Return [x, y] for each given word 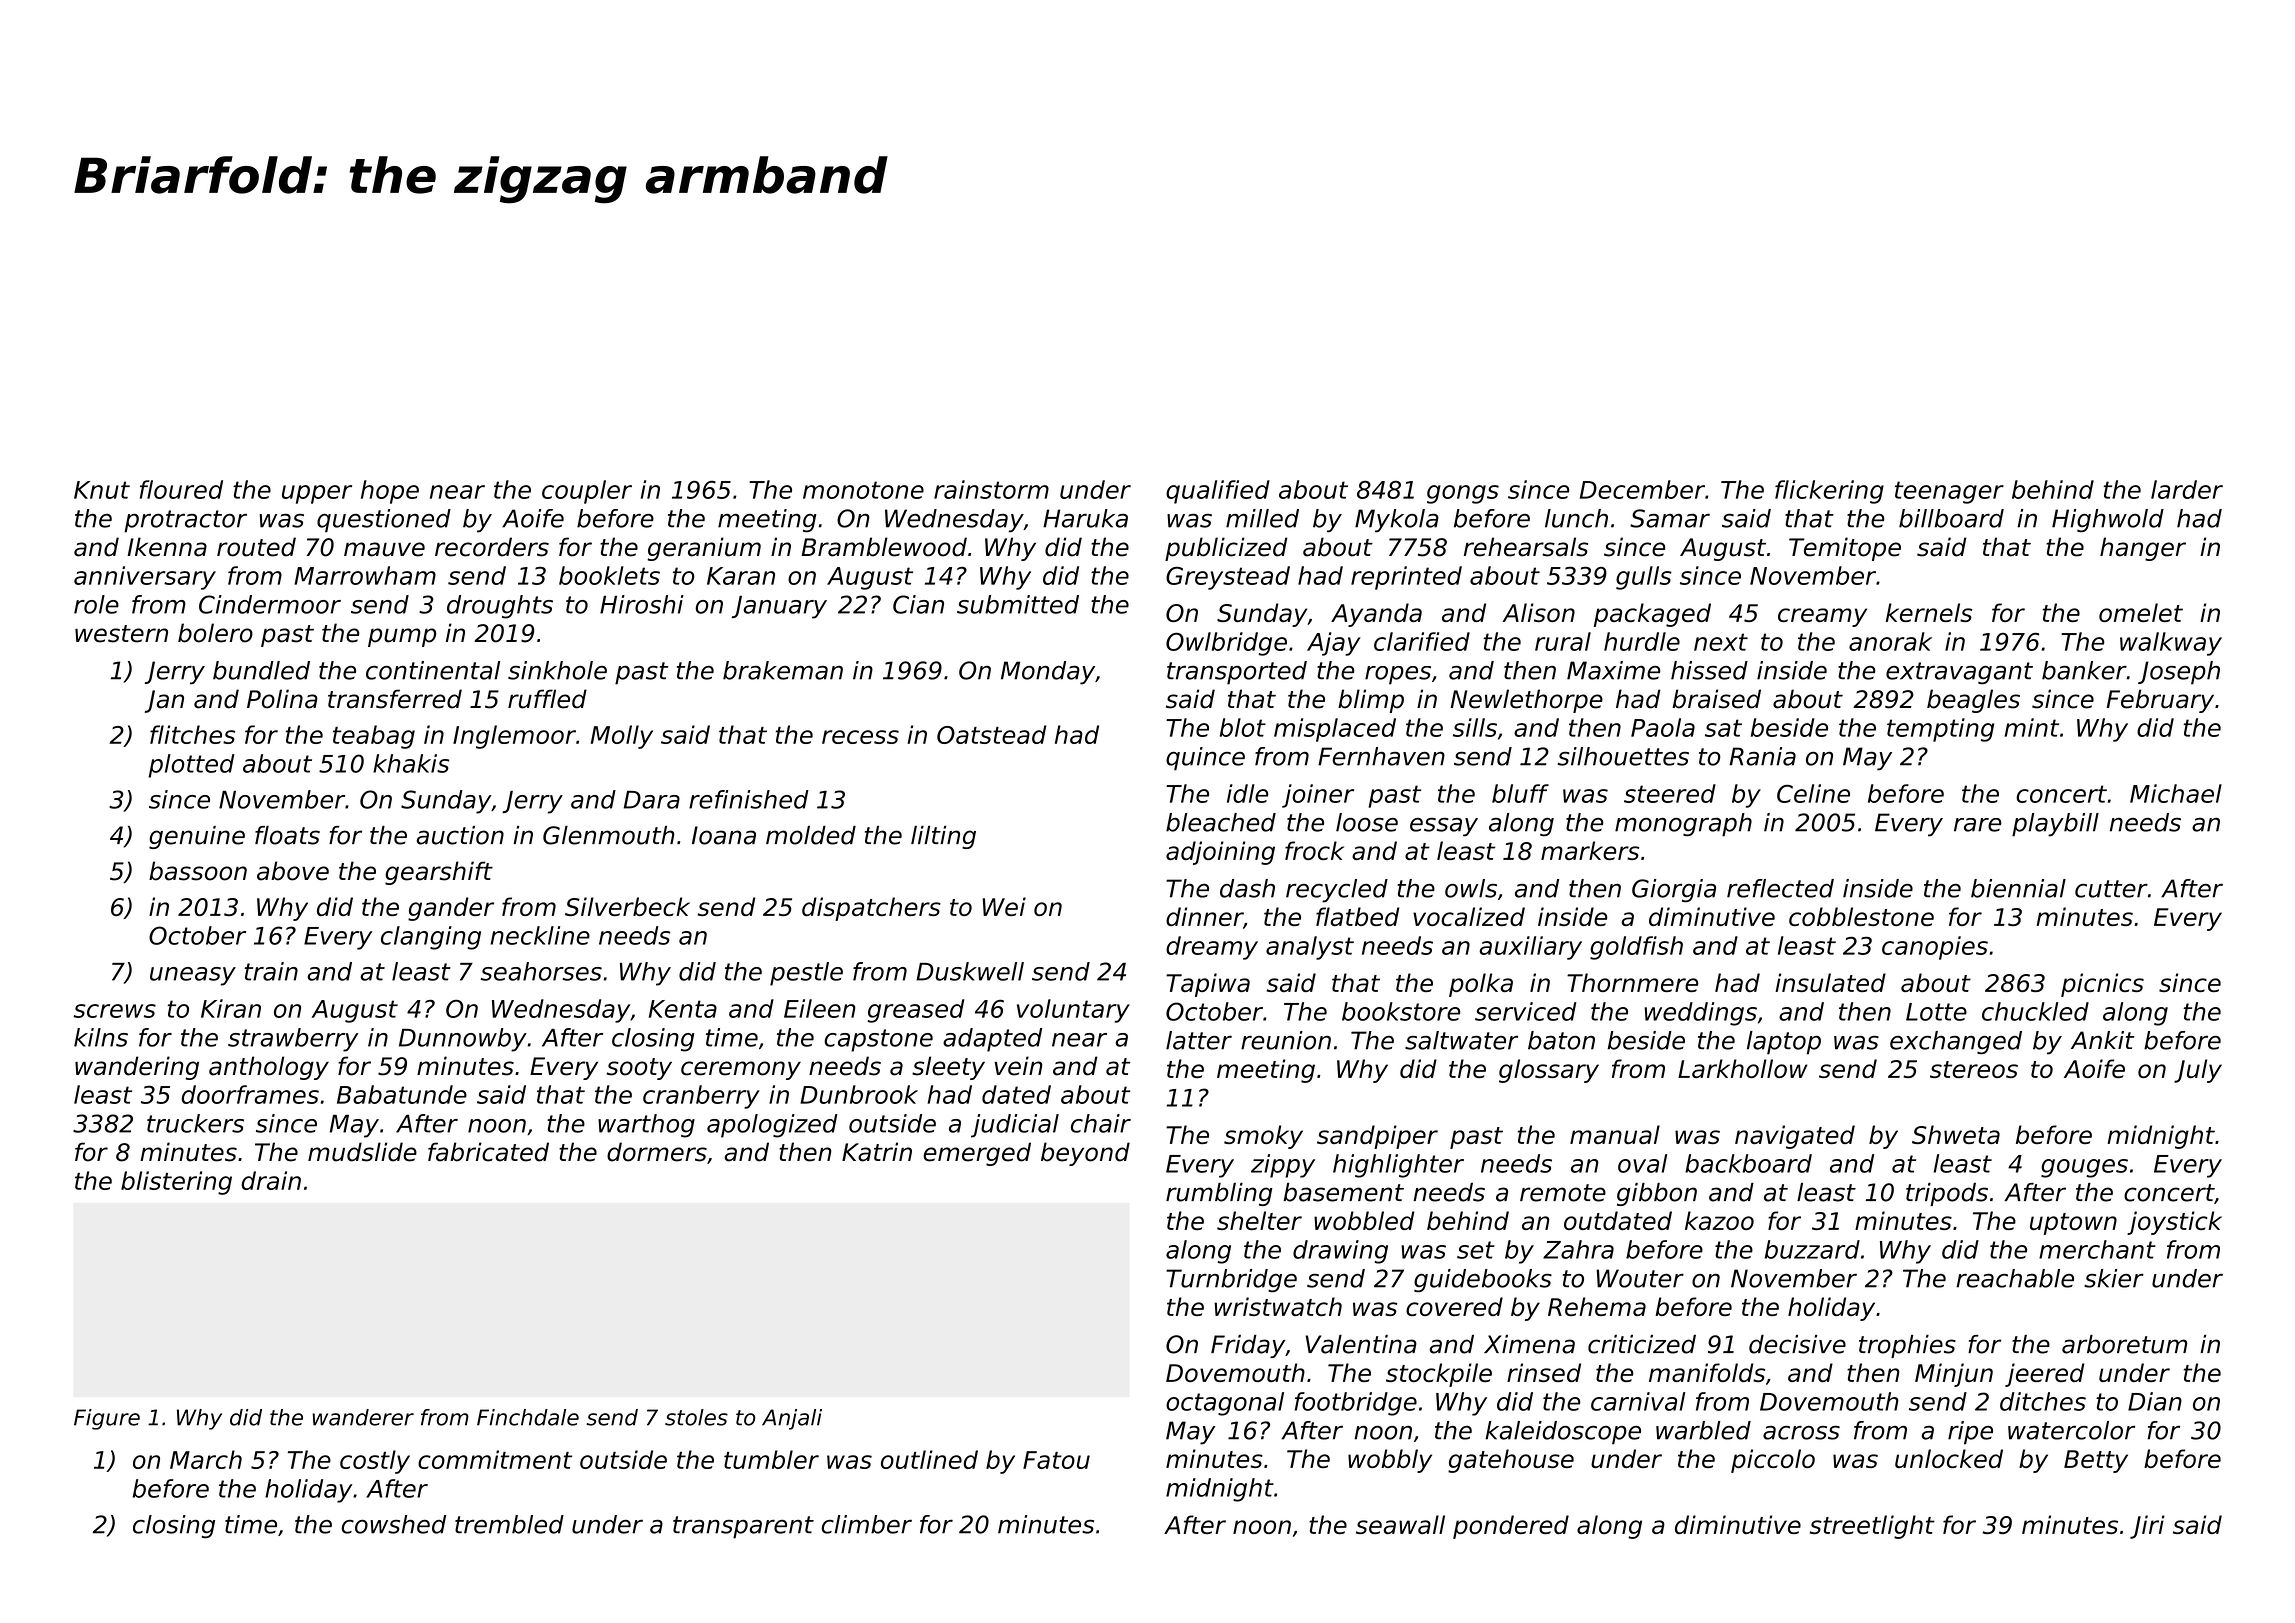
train [271, 971]
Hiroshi [642, 604]
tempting [1940, 730]
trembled [509, 1524]
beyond [1085, 1154]
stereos [1974, 1069]
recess [860, 737]
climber [866, 1524]
